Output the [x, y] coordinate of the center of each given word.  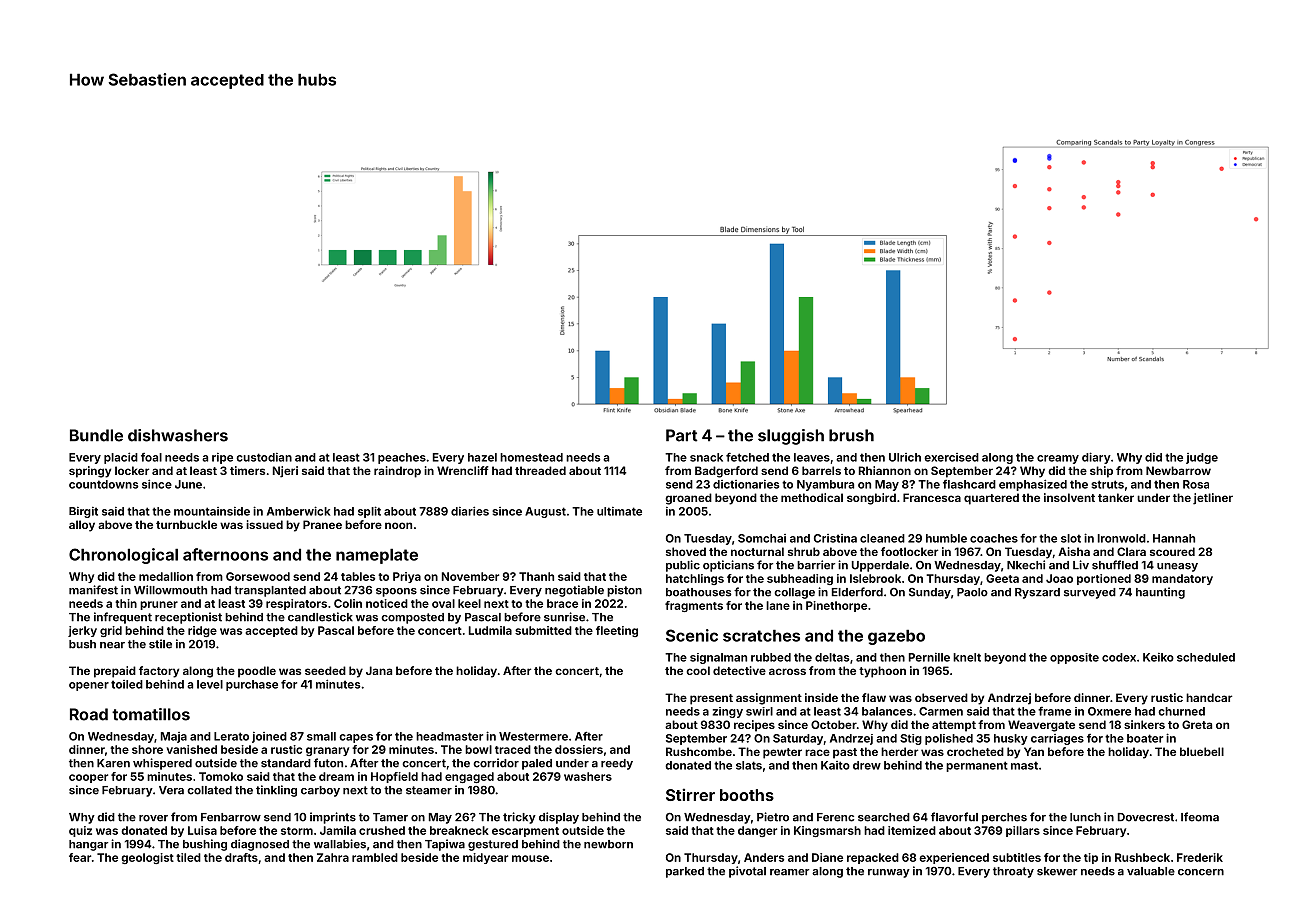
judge [1202, 458]
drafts [241, 857]
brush [851, 435]
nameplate [377, 556]
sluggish [791, 437]
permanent [977, 766]
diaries [470, 511]
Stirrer [690, 794]
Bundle [96, 435]
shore [147, 749]
